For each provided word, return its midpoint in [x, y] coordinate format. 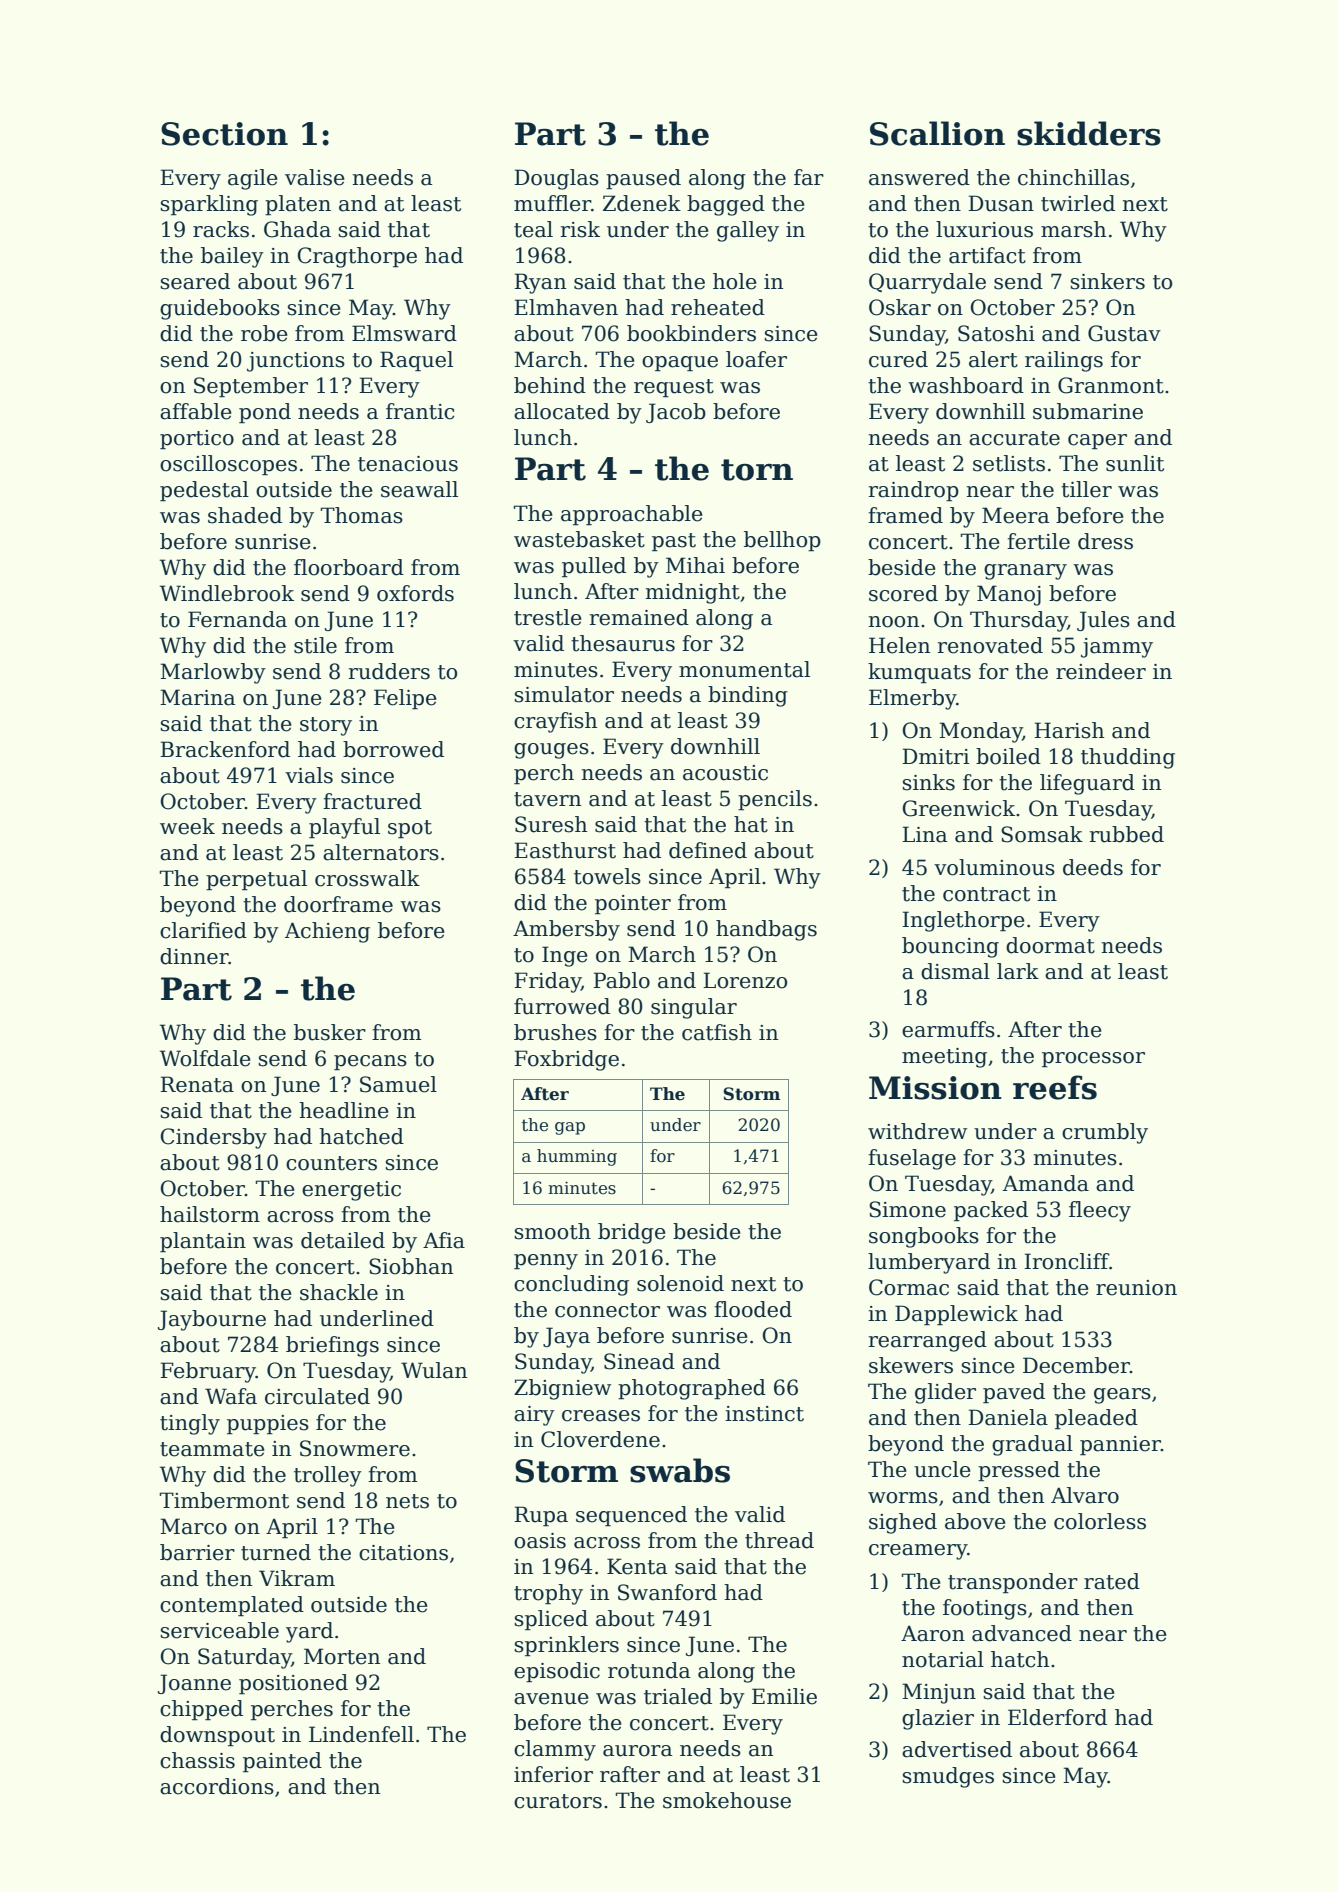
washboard [966, 385]
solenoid [680, 1283]
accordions [217, 1786]
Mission [935, 1088]
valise [315, 177]
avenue [551, 1699]
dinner [194, 956]
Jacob [676, 413]
